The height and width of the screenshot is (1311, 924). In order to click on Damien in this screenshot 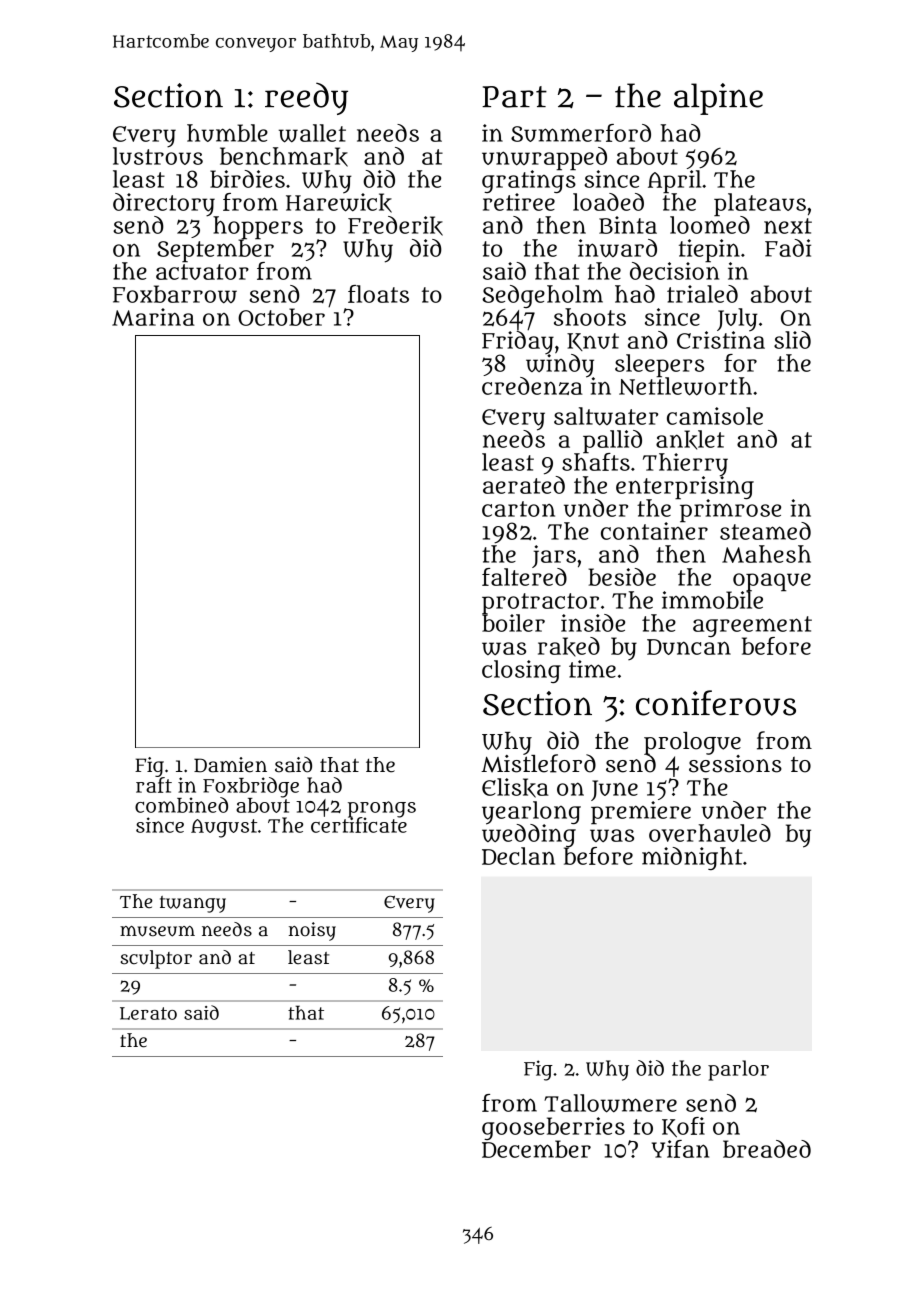, I will do `click(230, 765)`.
